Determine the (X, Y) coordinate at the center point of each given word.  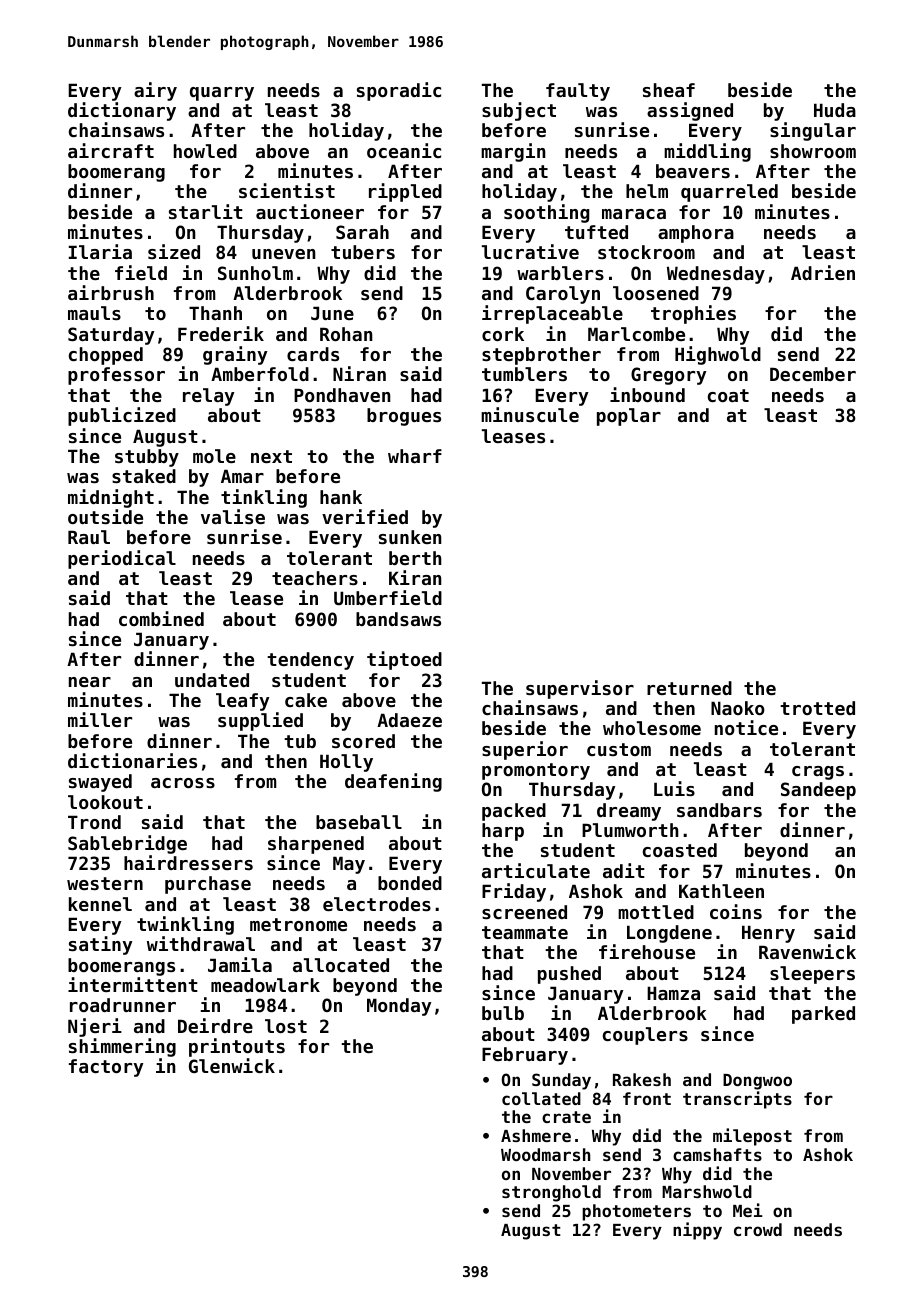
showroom (813, 151)
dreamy (629, 812)
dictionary (122, 111)
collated (541, 1098)
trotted (817, 708)
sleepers (812, 975)
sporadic (399, 91)
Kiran (415, 577)
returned (689, 688)
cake (306, 700)
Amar (242, 476)
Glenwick (232, 1065)
